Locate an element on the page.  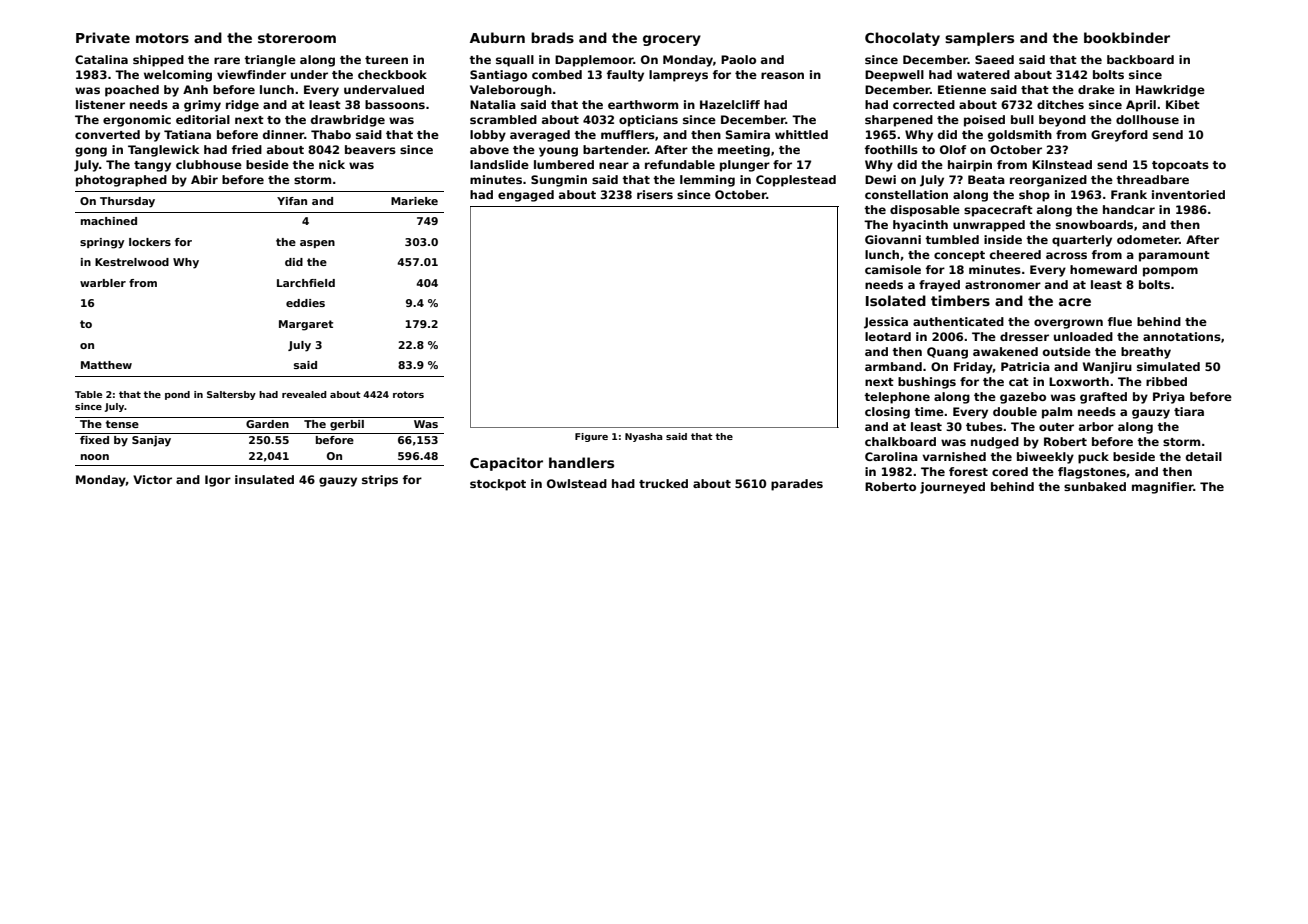
Isolated is located at coordinates (896, 300).
